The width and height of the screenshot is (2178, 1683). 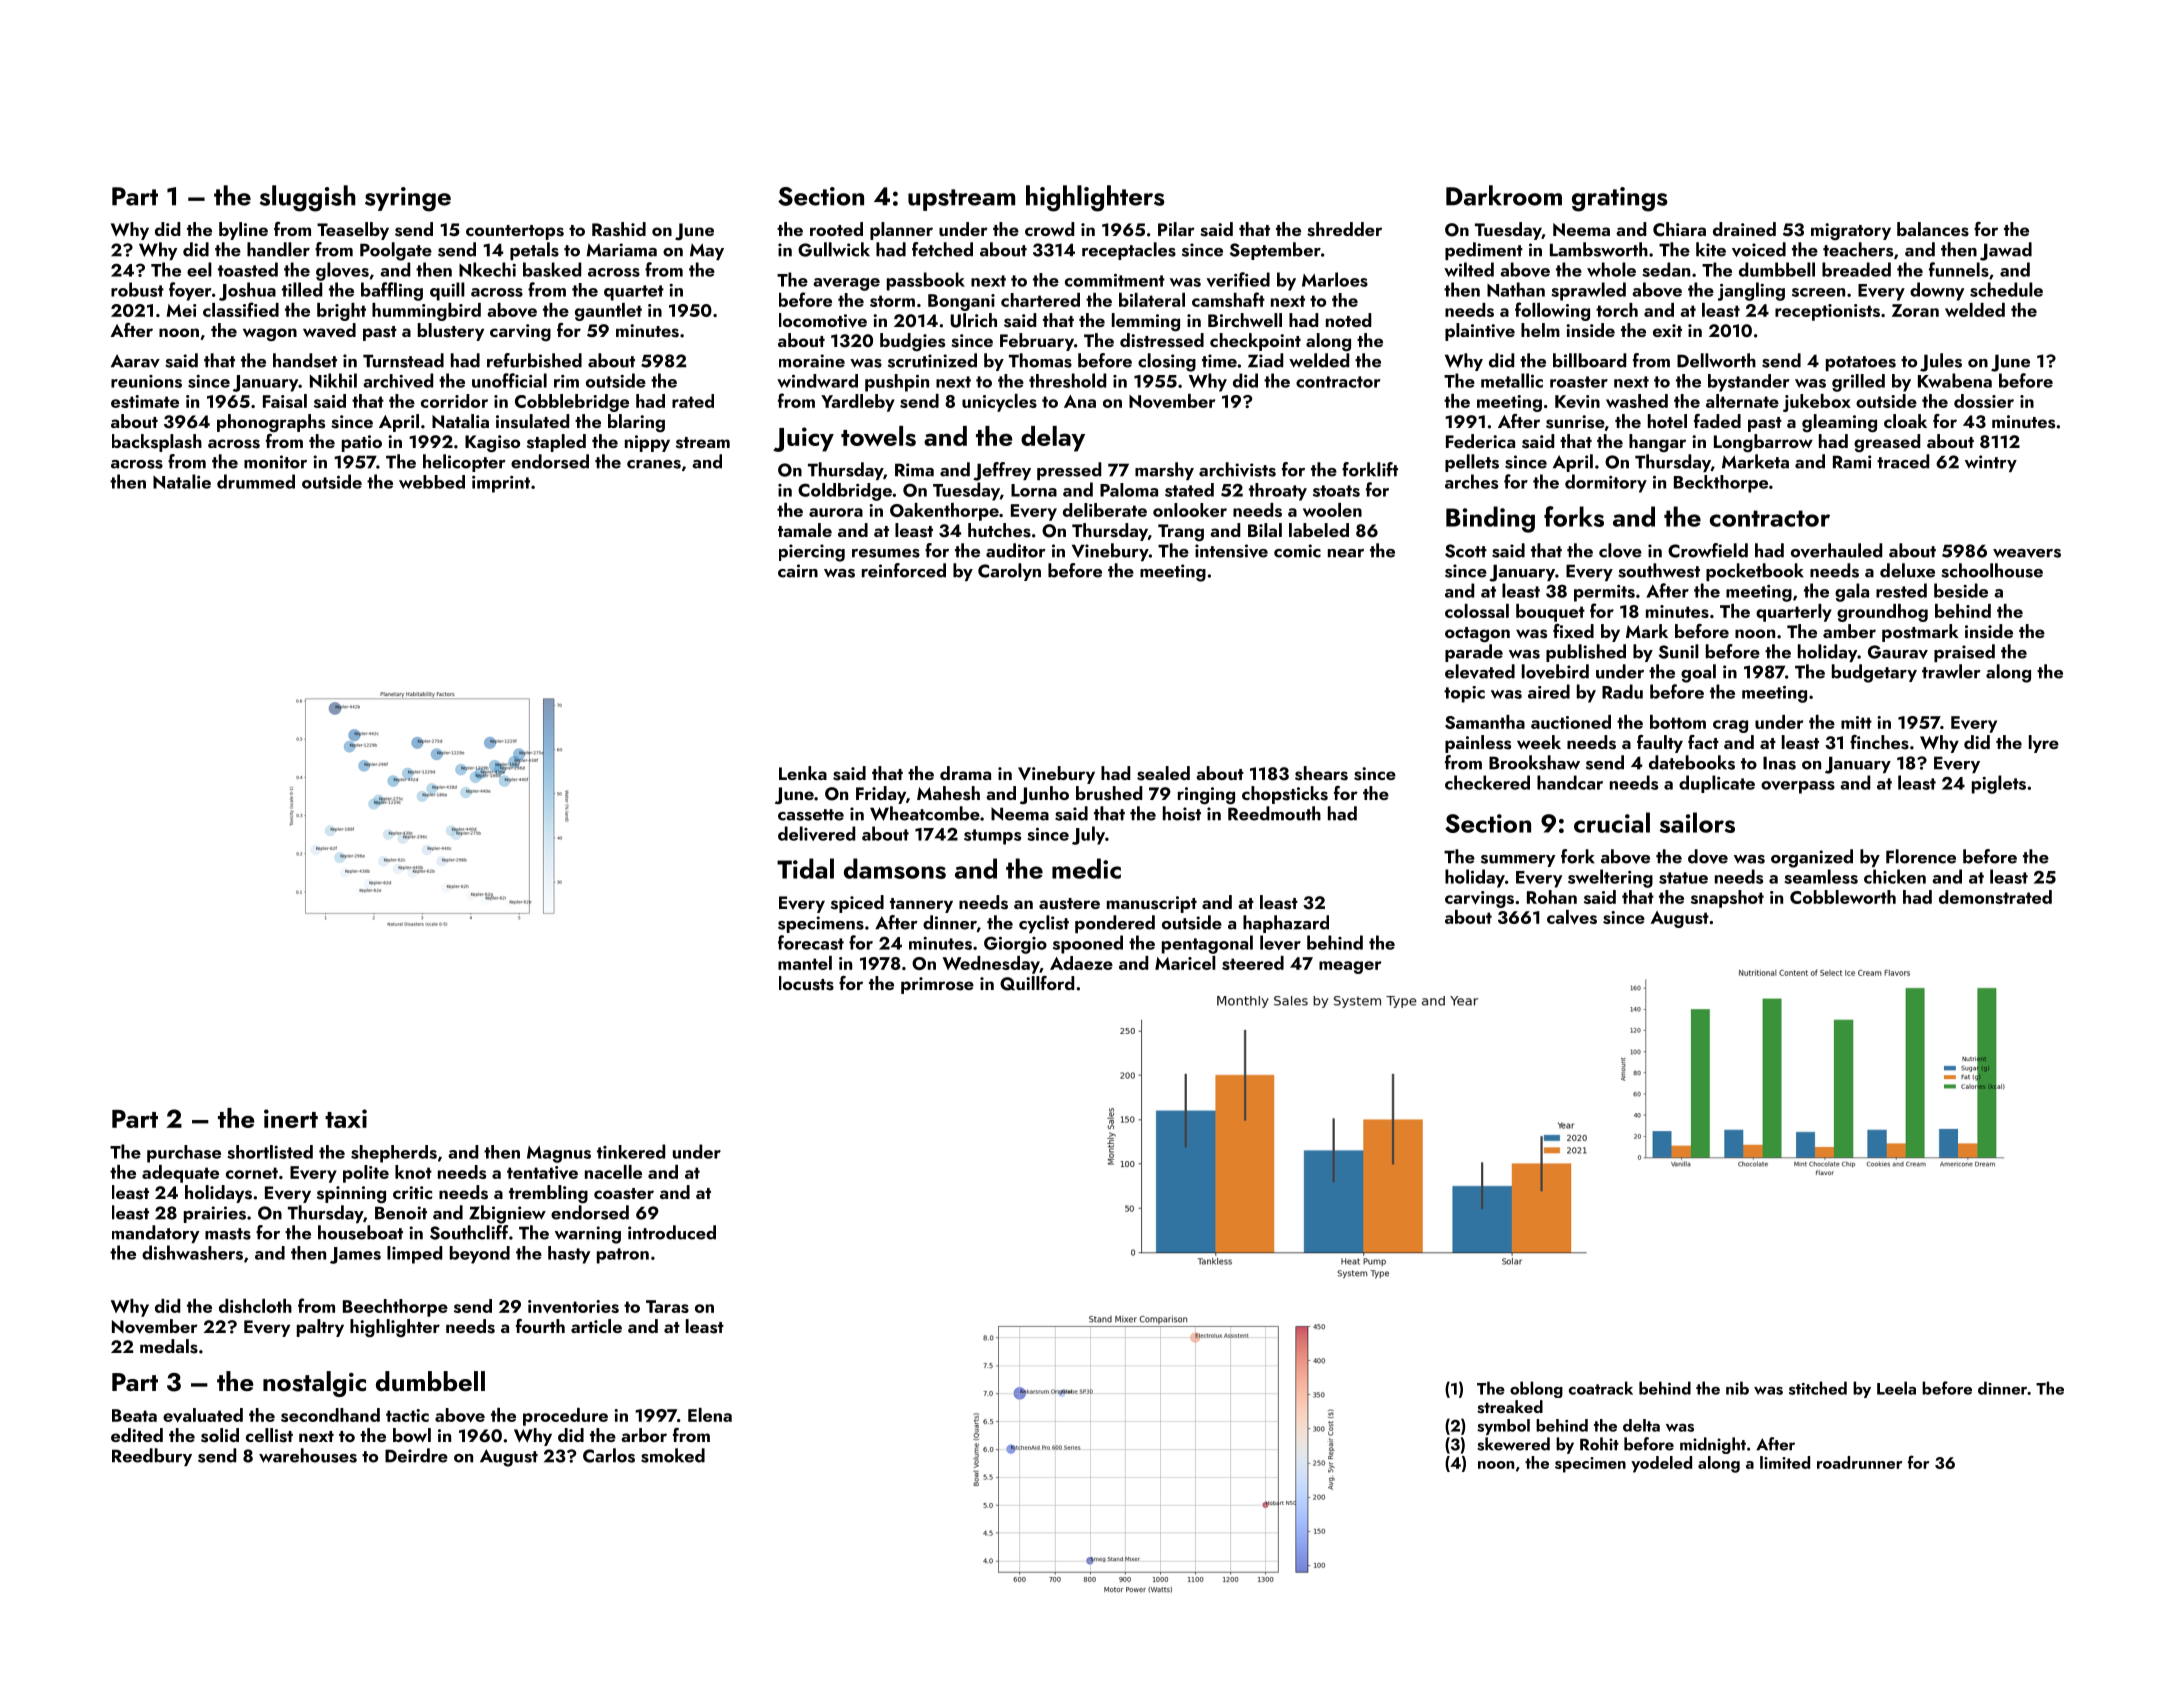 I want to click on comic, so click(x=1297, y=551).
